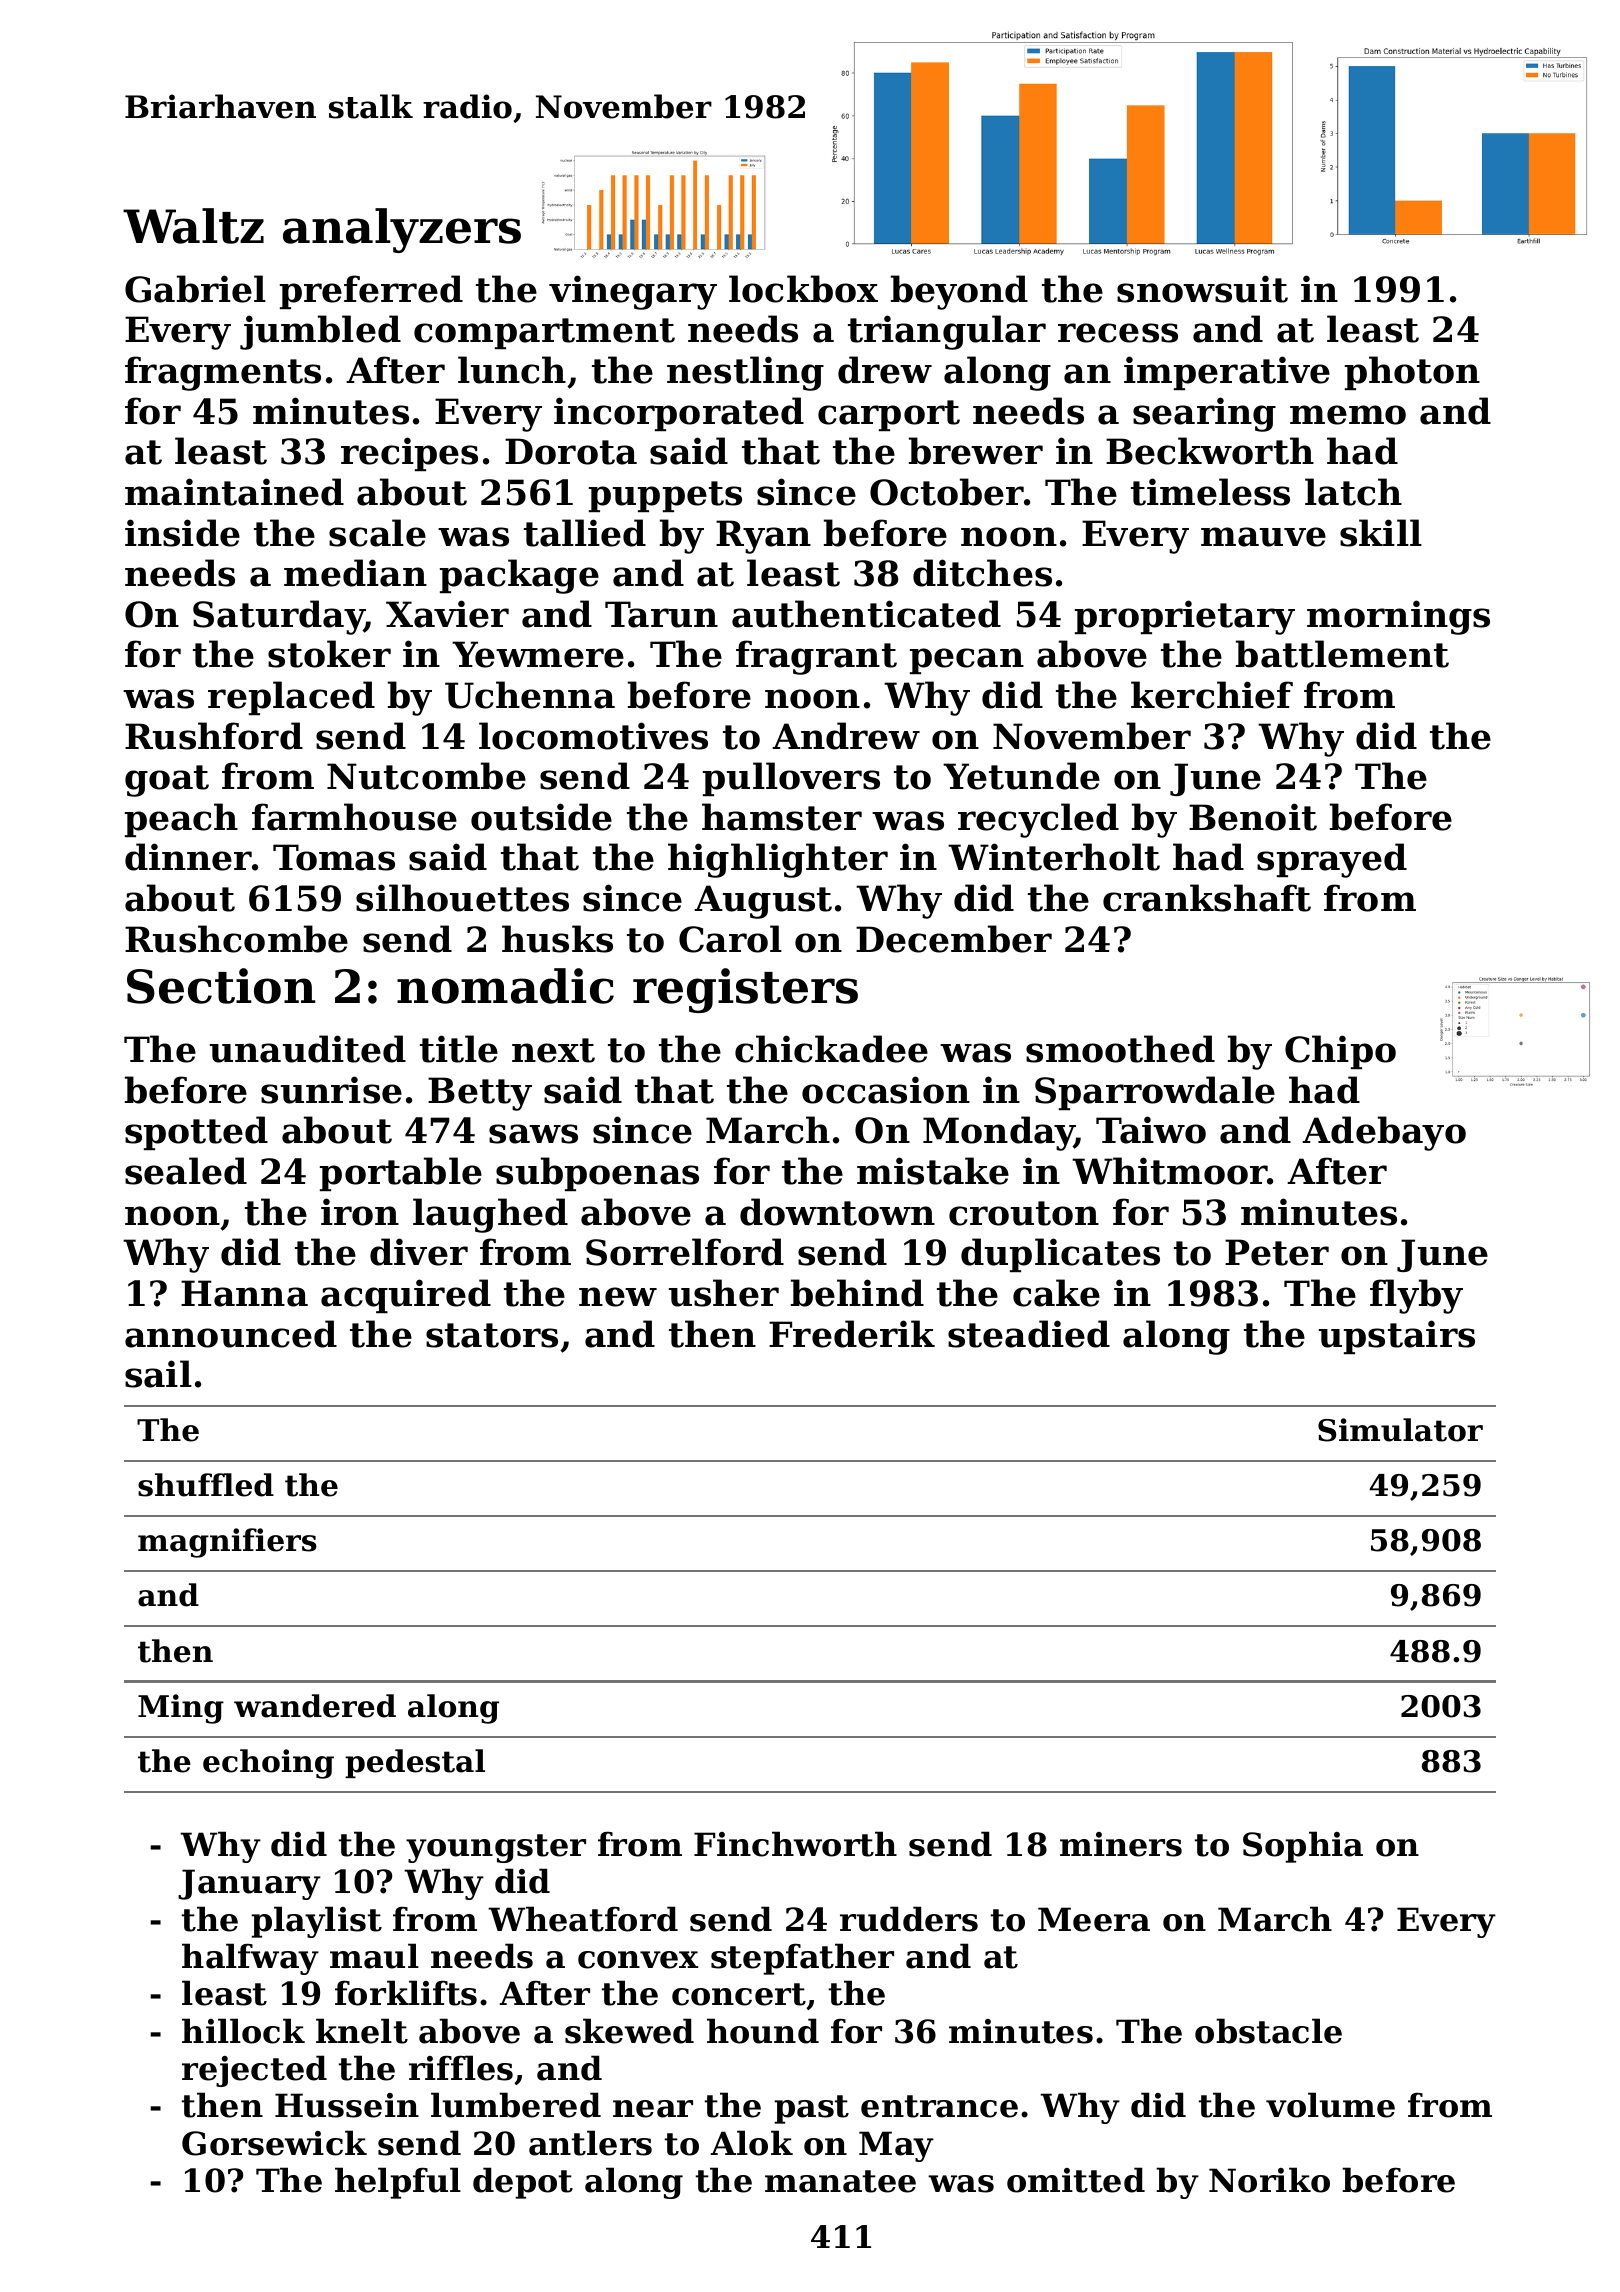 The image size is (1620, 2292). Describe the element at coordinates (959, 292) in the document. I see `beyond` at that location.
